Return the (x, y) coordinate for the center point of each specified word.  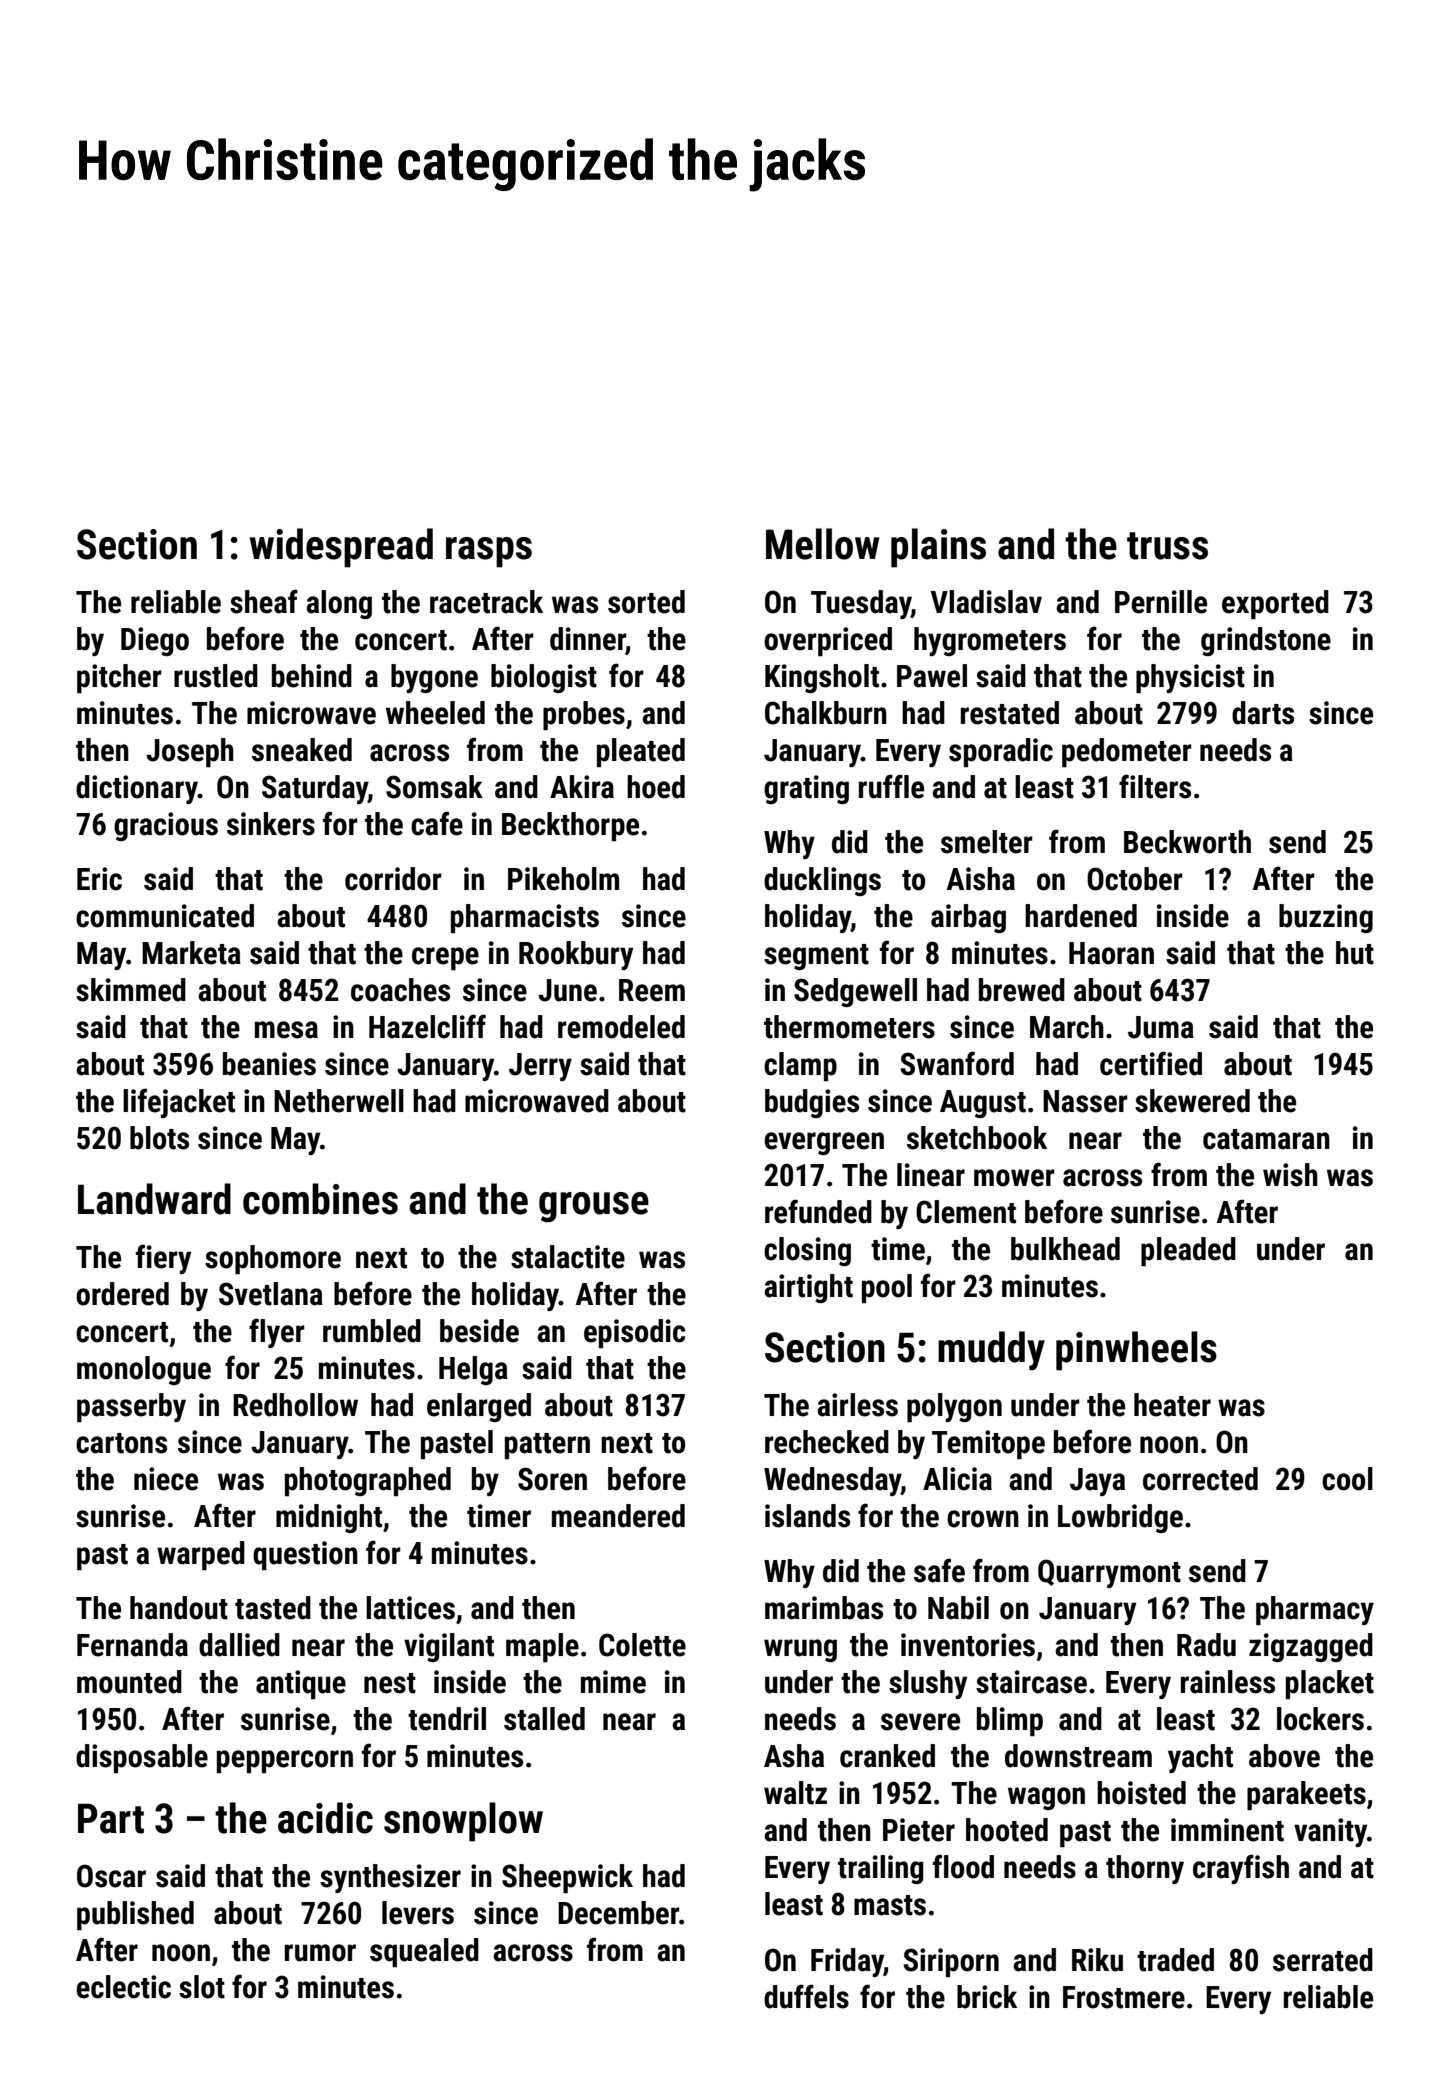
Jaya (1097, 1482)
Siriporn (951, 1962)
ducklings (822, 881)
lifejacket (179, 1103)
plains (938, 548)
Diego (155, 641)
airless (857, 1405)
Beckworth (1187, 842)
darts (1263, 713)
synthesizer (390, 1878)
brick (987, 1997)
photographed (368, 1481)
